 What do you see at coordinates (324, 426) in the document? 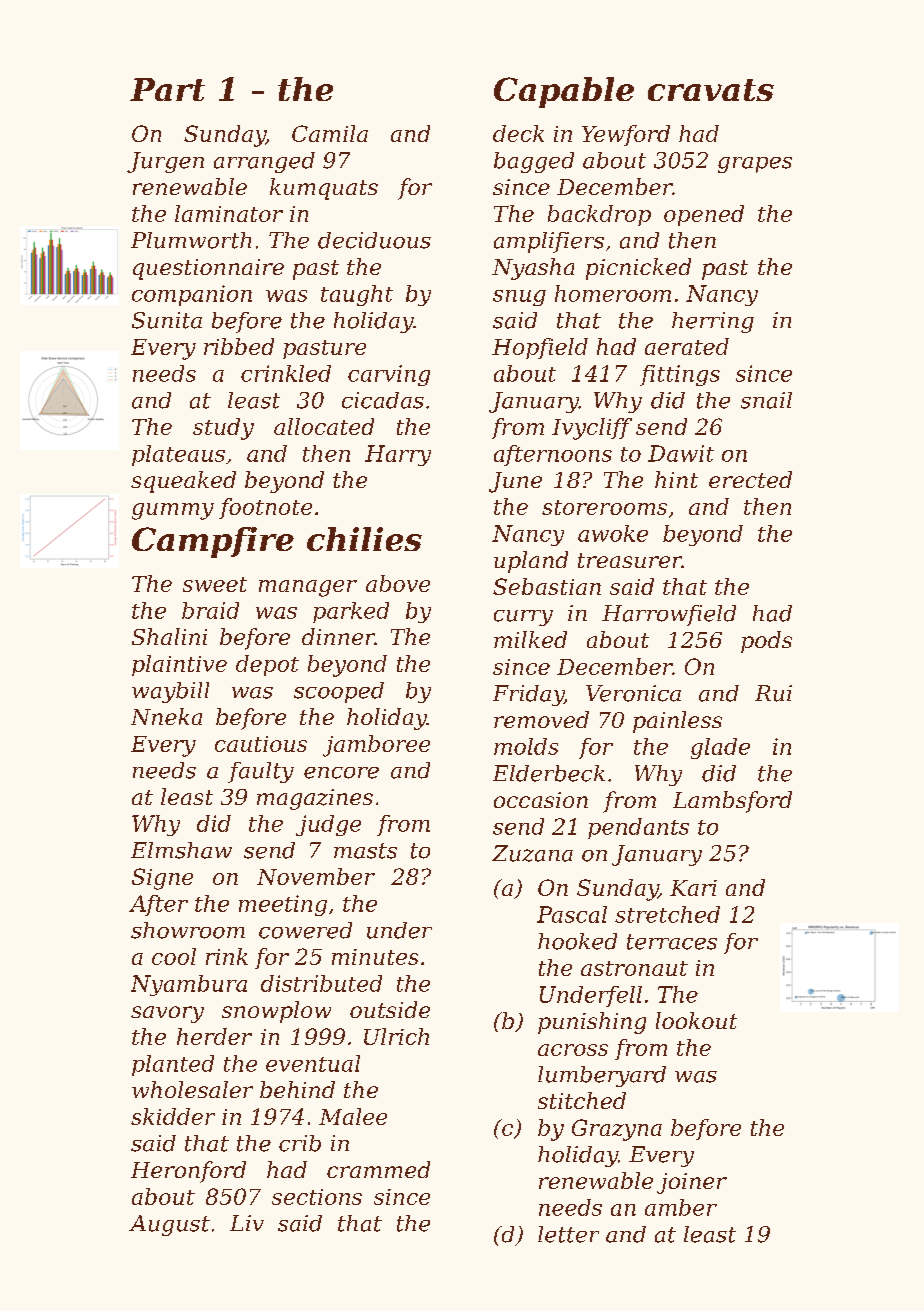
I see `allocated` at bounding box center [324, 426].
